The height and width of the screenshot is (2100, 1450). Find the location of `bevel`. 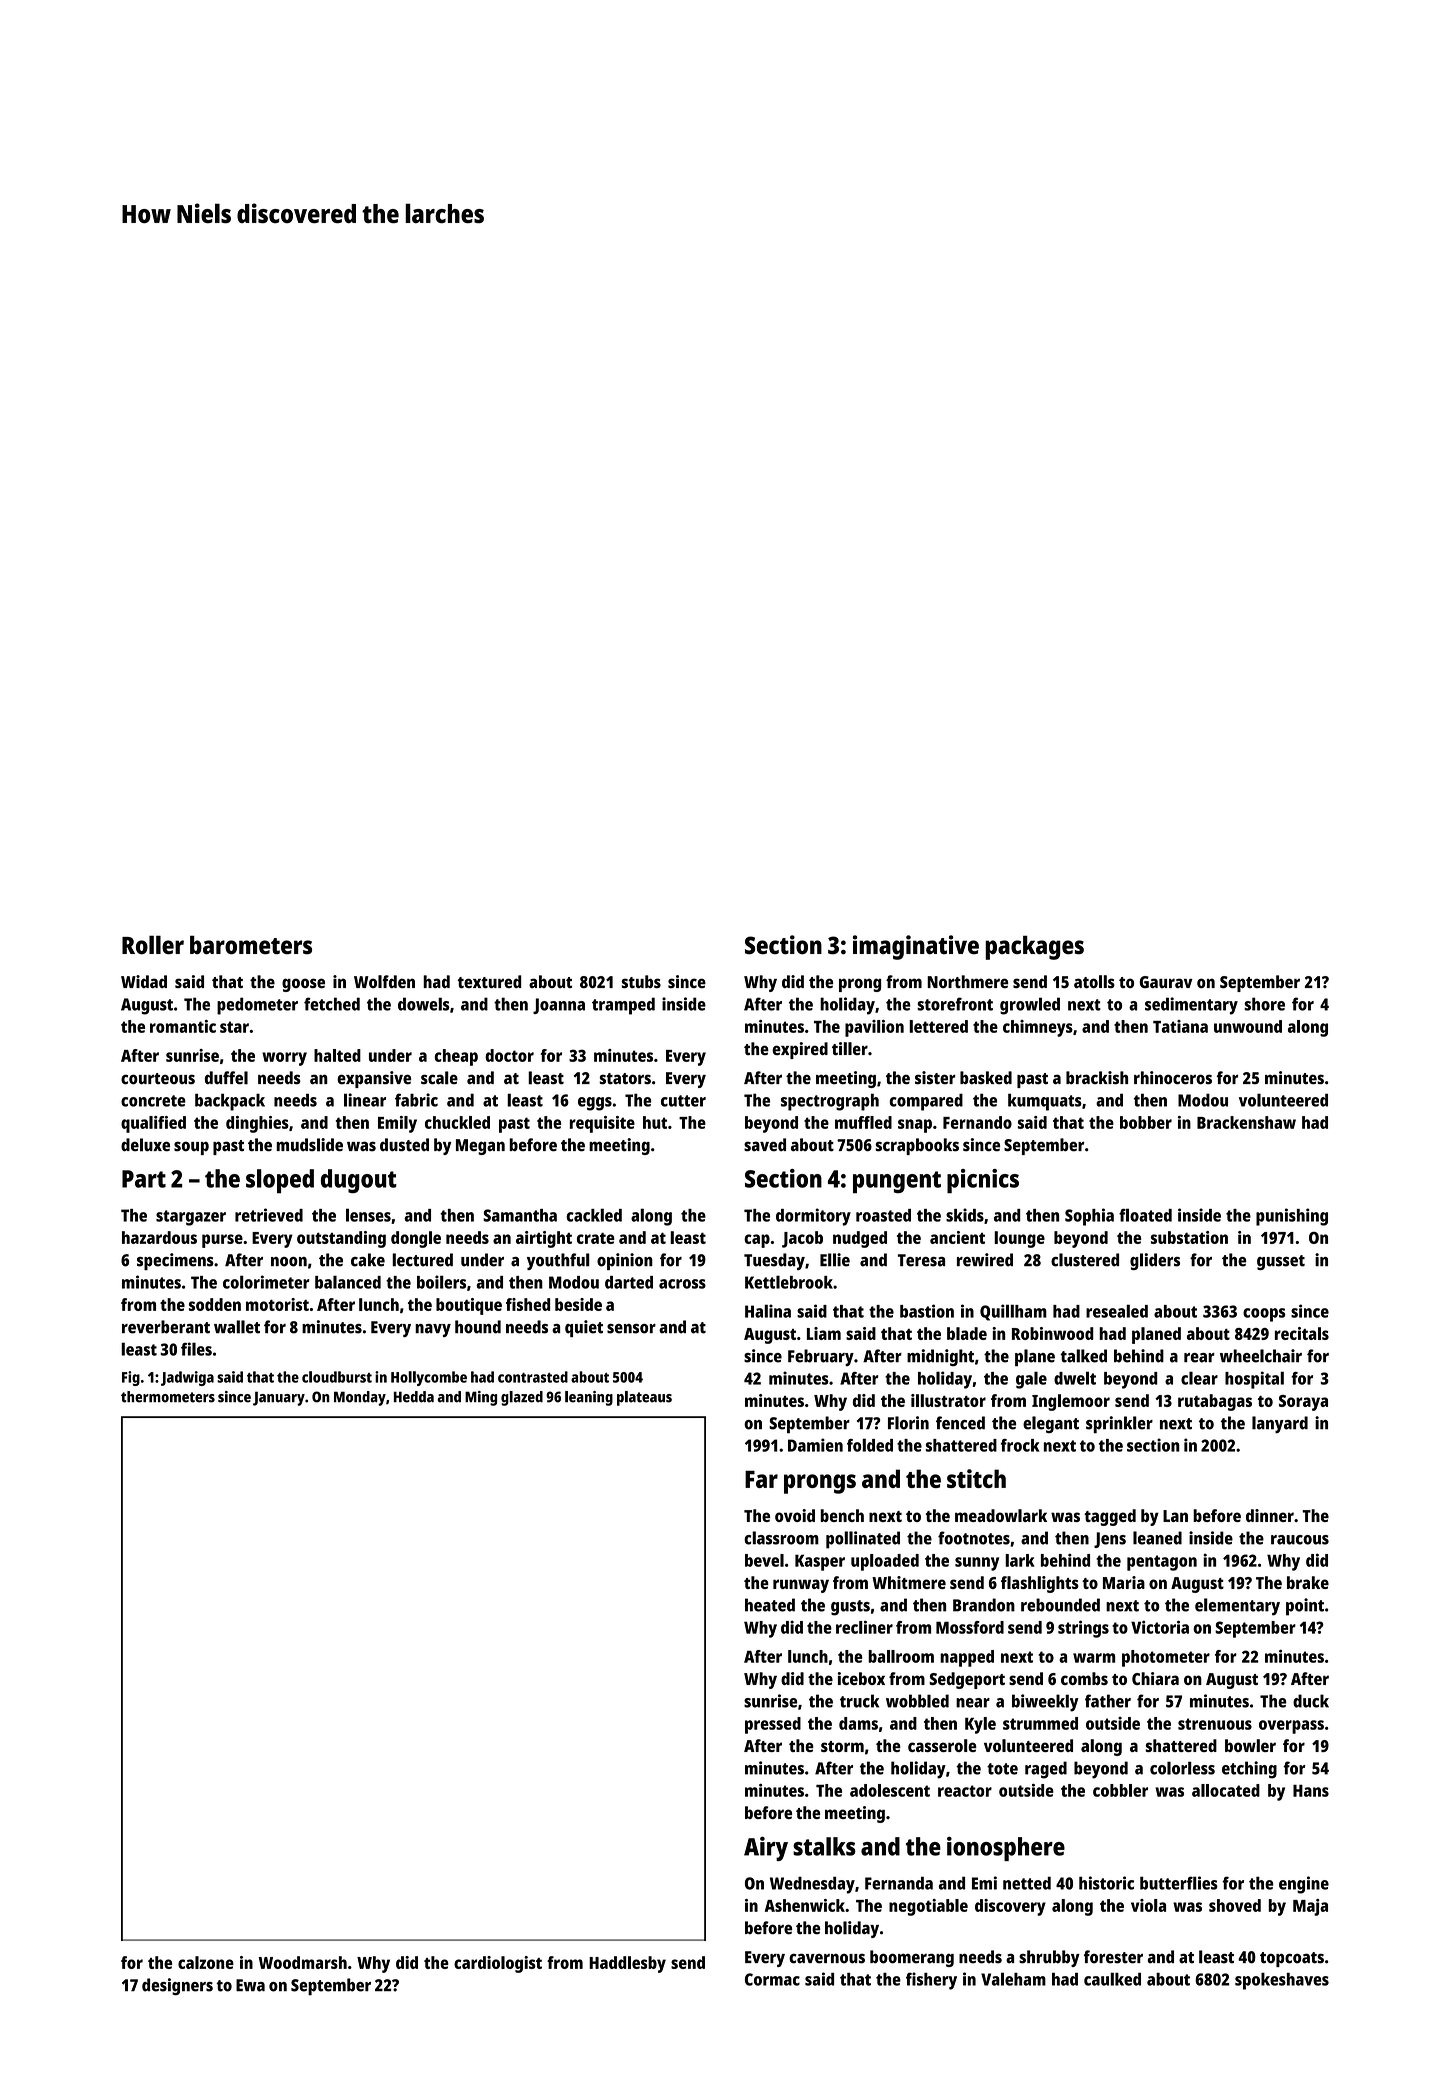

bevel is located at coordinates (764, 1560).
